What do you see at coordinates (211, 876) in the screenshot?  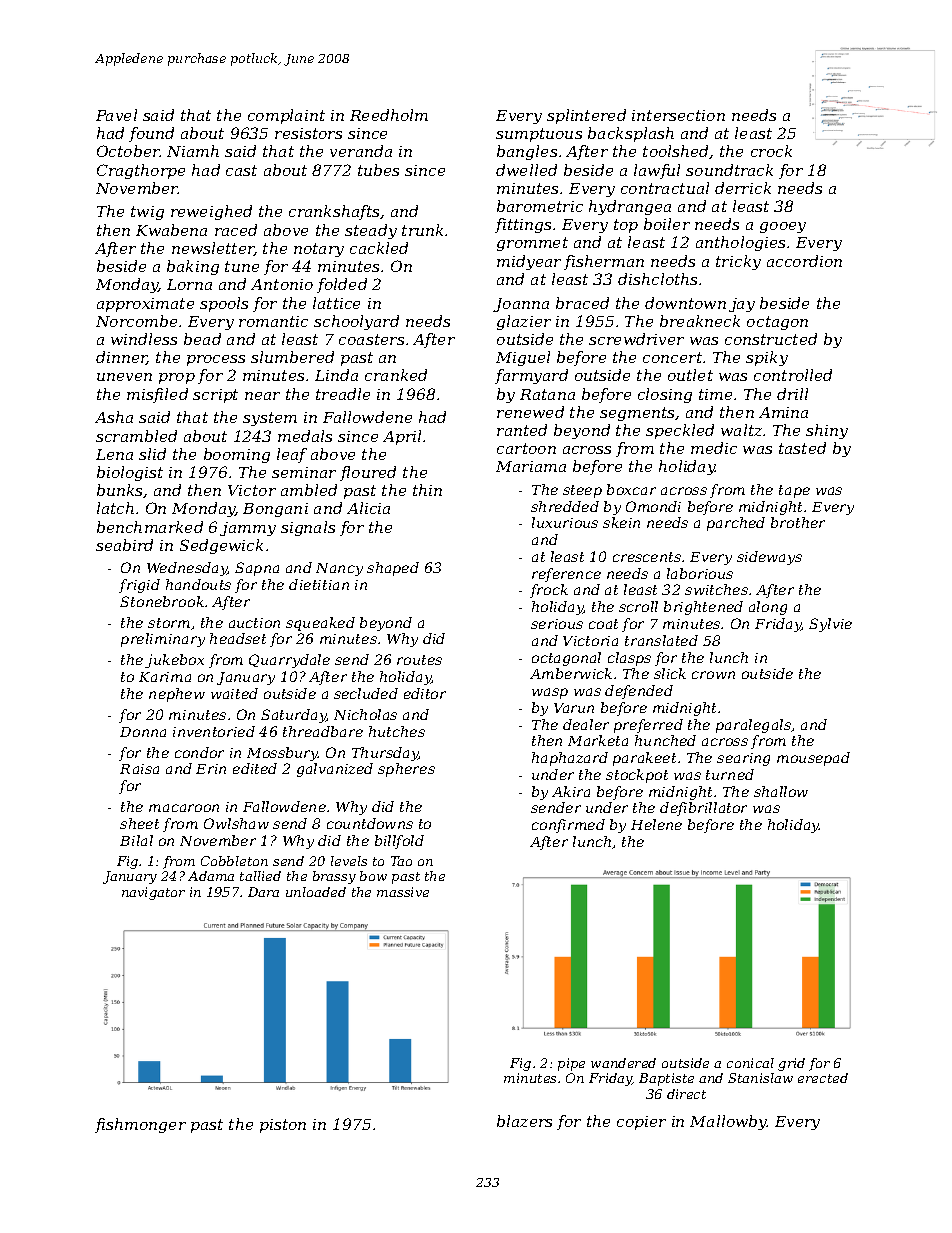 I see `Adama` at bounding box center [211, 876].
